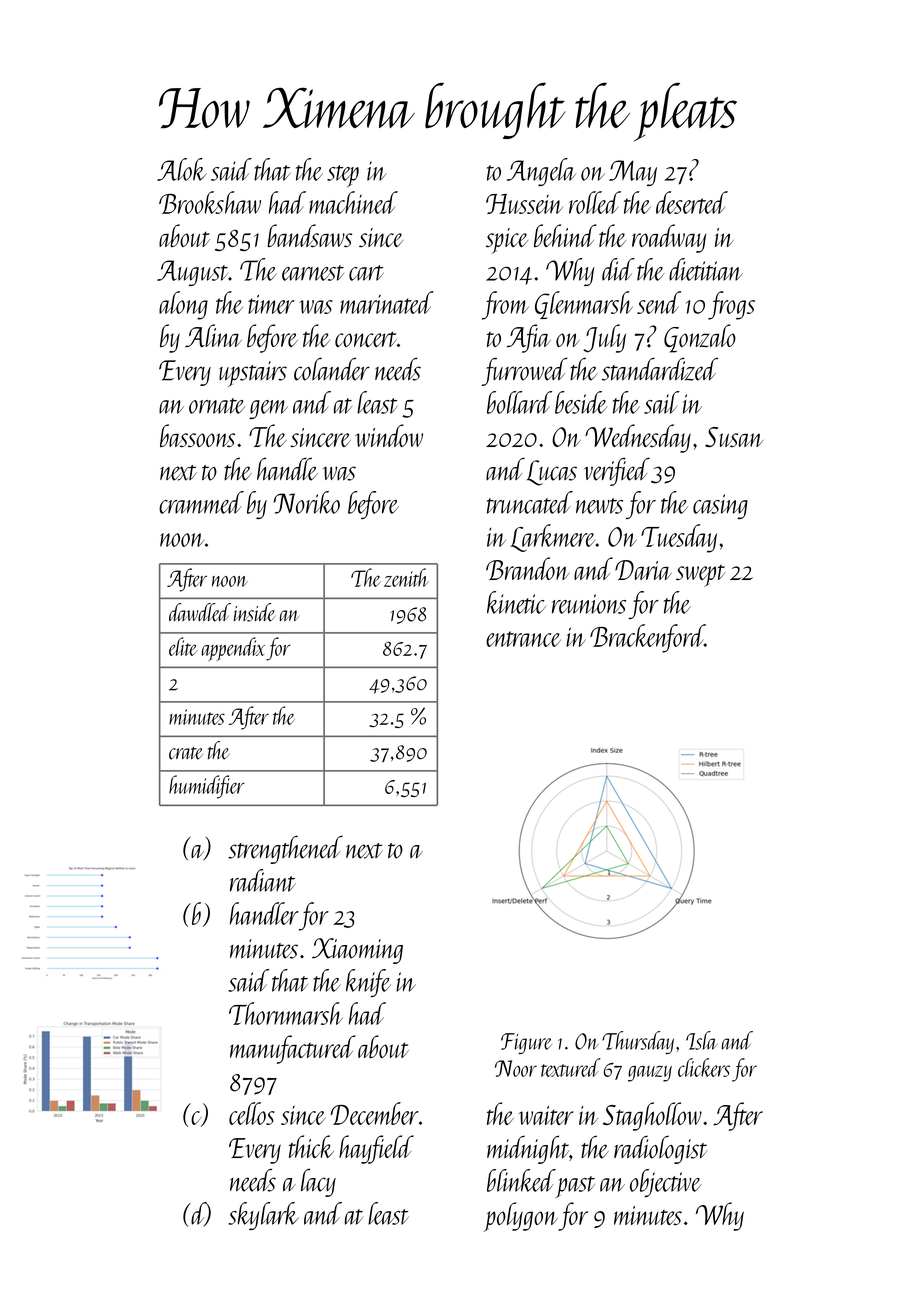 The height and width of the screenshot is (1311, 924). What do you see at coordinates (357, 951) in the screenshot?
I see `Xiaoming` at bounding box center [357, 951].
